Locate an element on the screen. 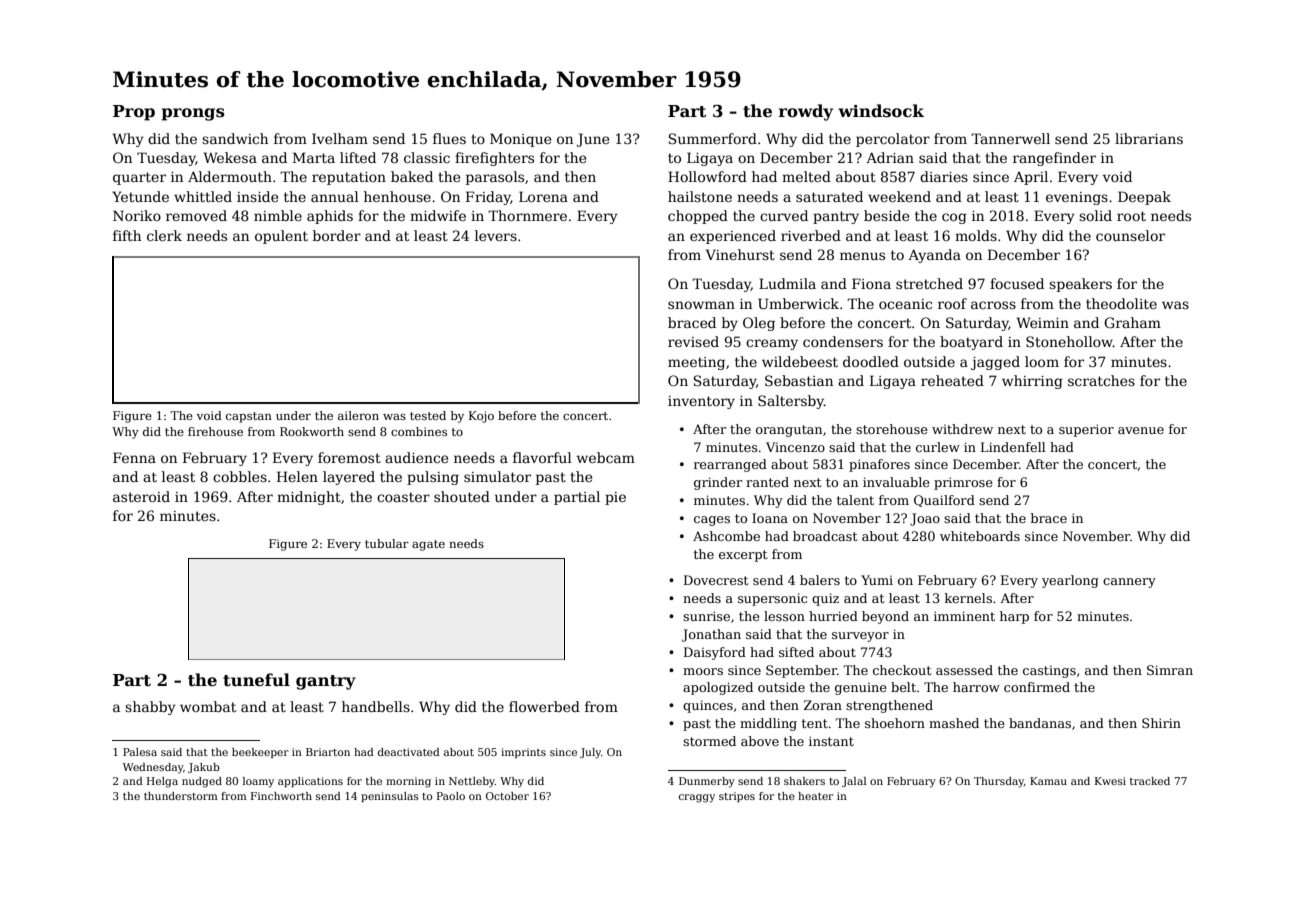 The image size is (1308, 924). Palesa is located at coordinates (140, 752).
